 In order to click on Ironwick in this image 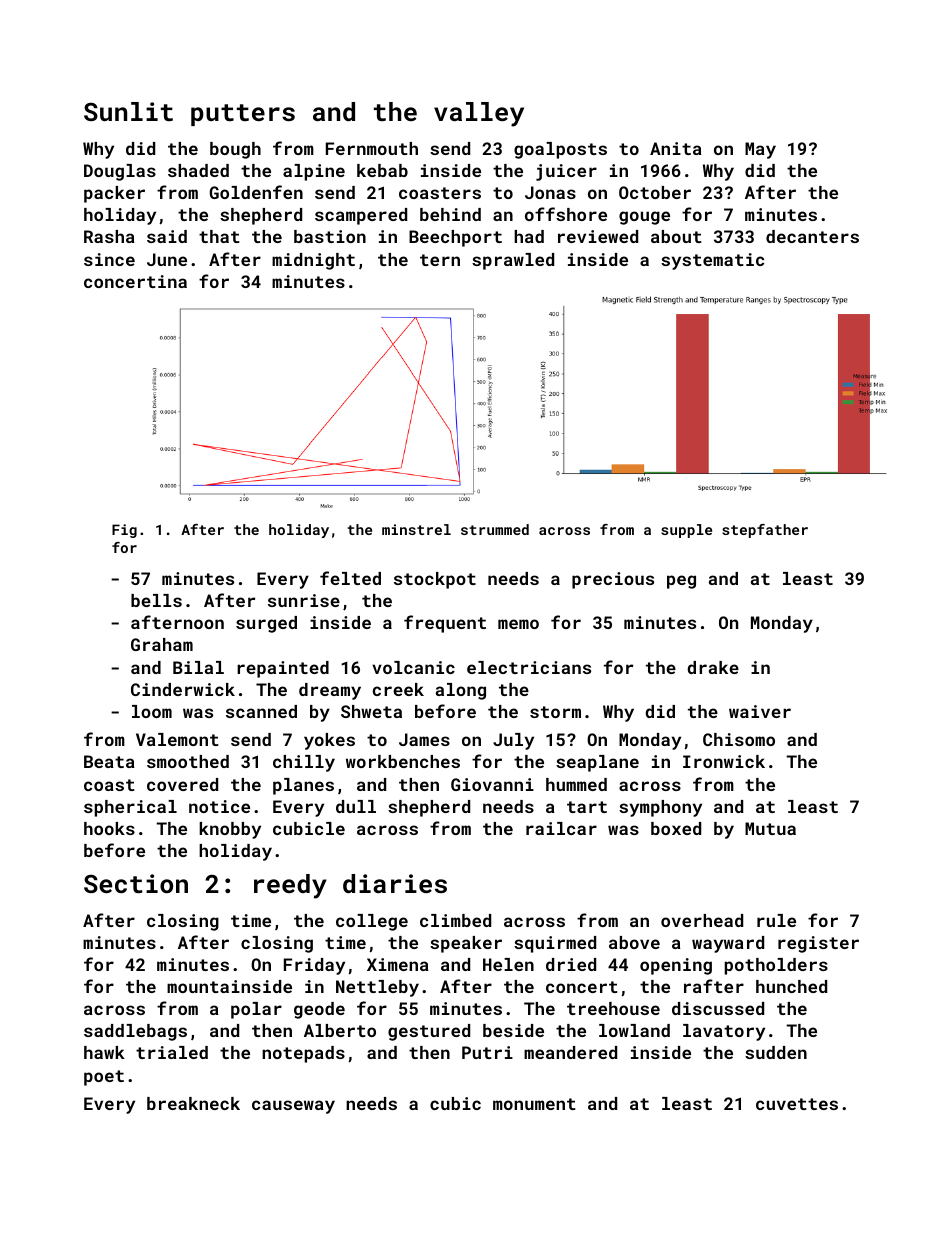, I will do `click(724, 761)`.
